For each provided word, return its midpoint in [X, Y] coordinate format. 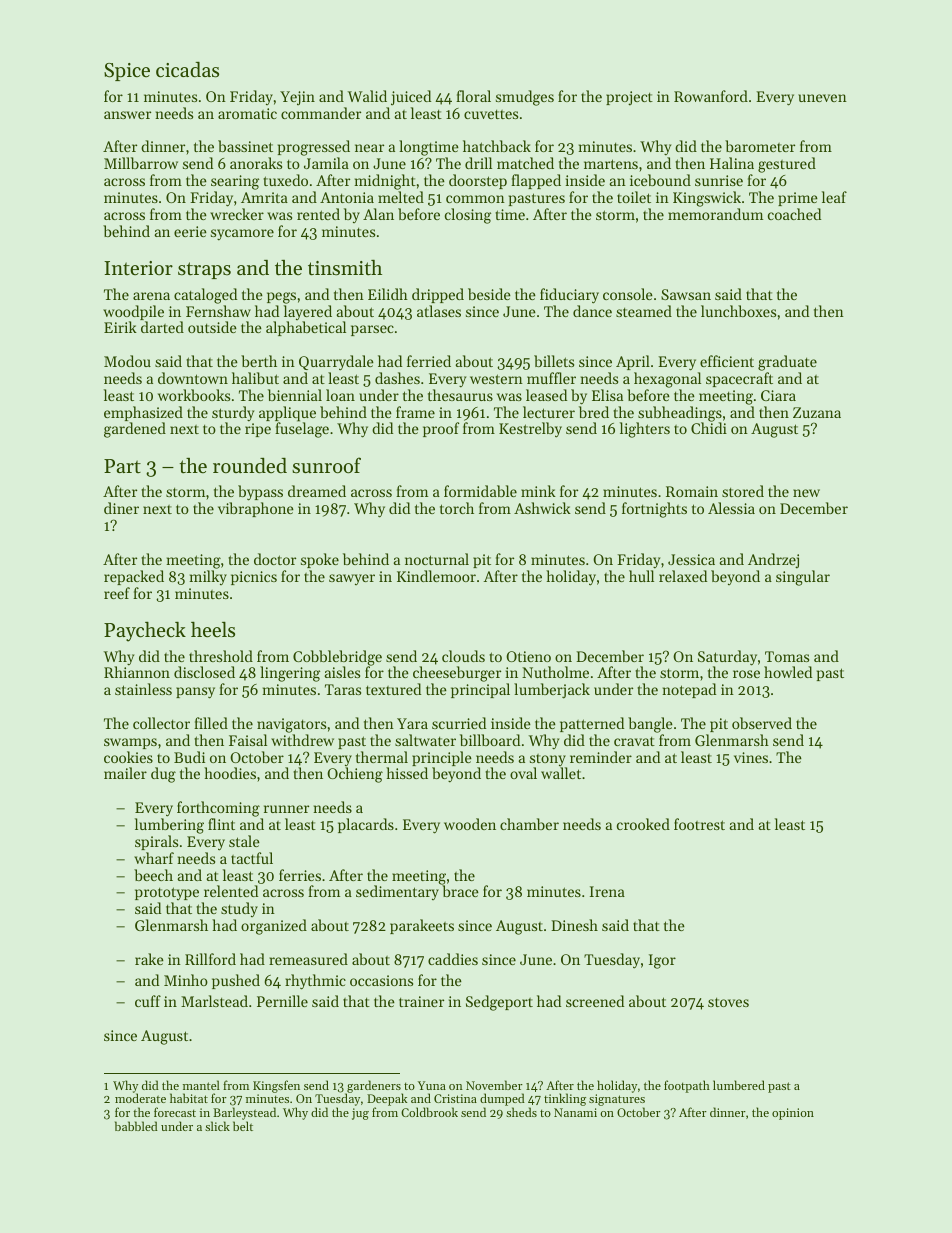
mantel [201, 1085]
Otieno [528, 656]
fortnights [654, 510]
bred [594, 412]
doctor [275, 559]
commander [321, 113]
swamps [130, 743]
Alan [378, 214]
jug [360, 1114]
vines [751, 757]
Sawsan [686, 294]
